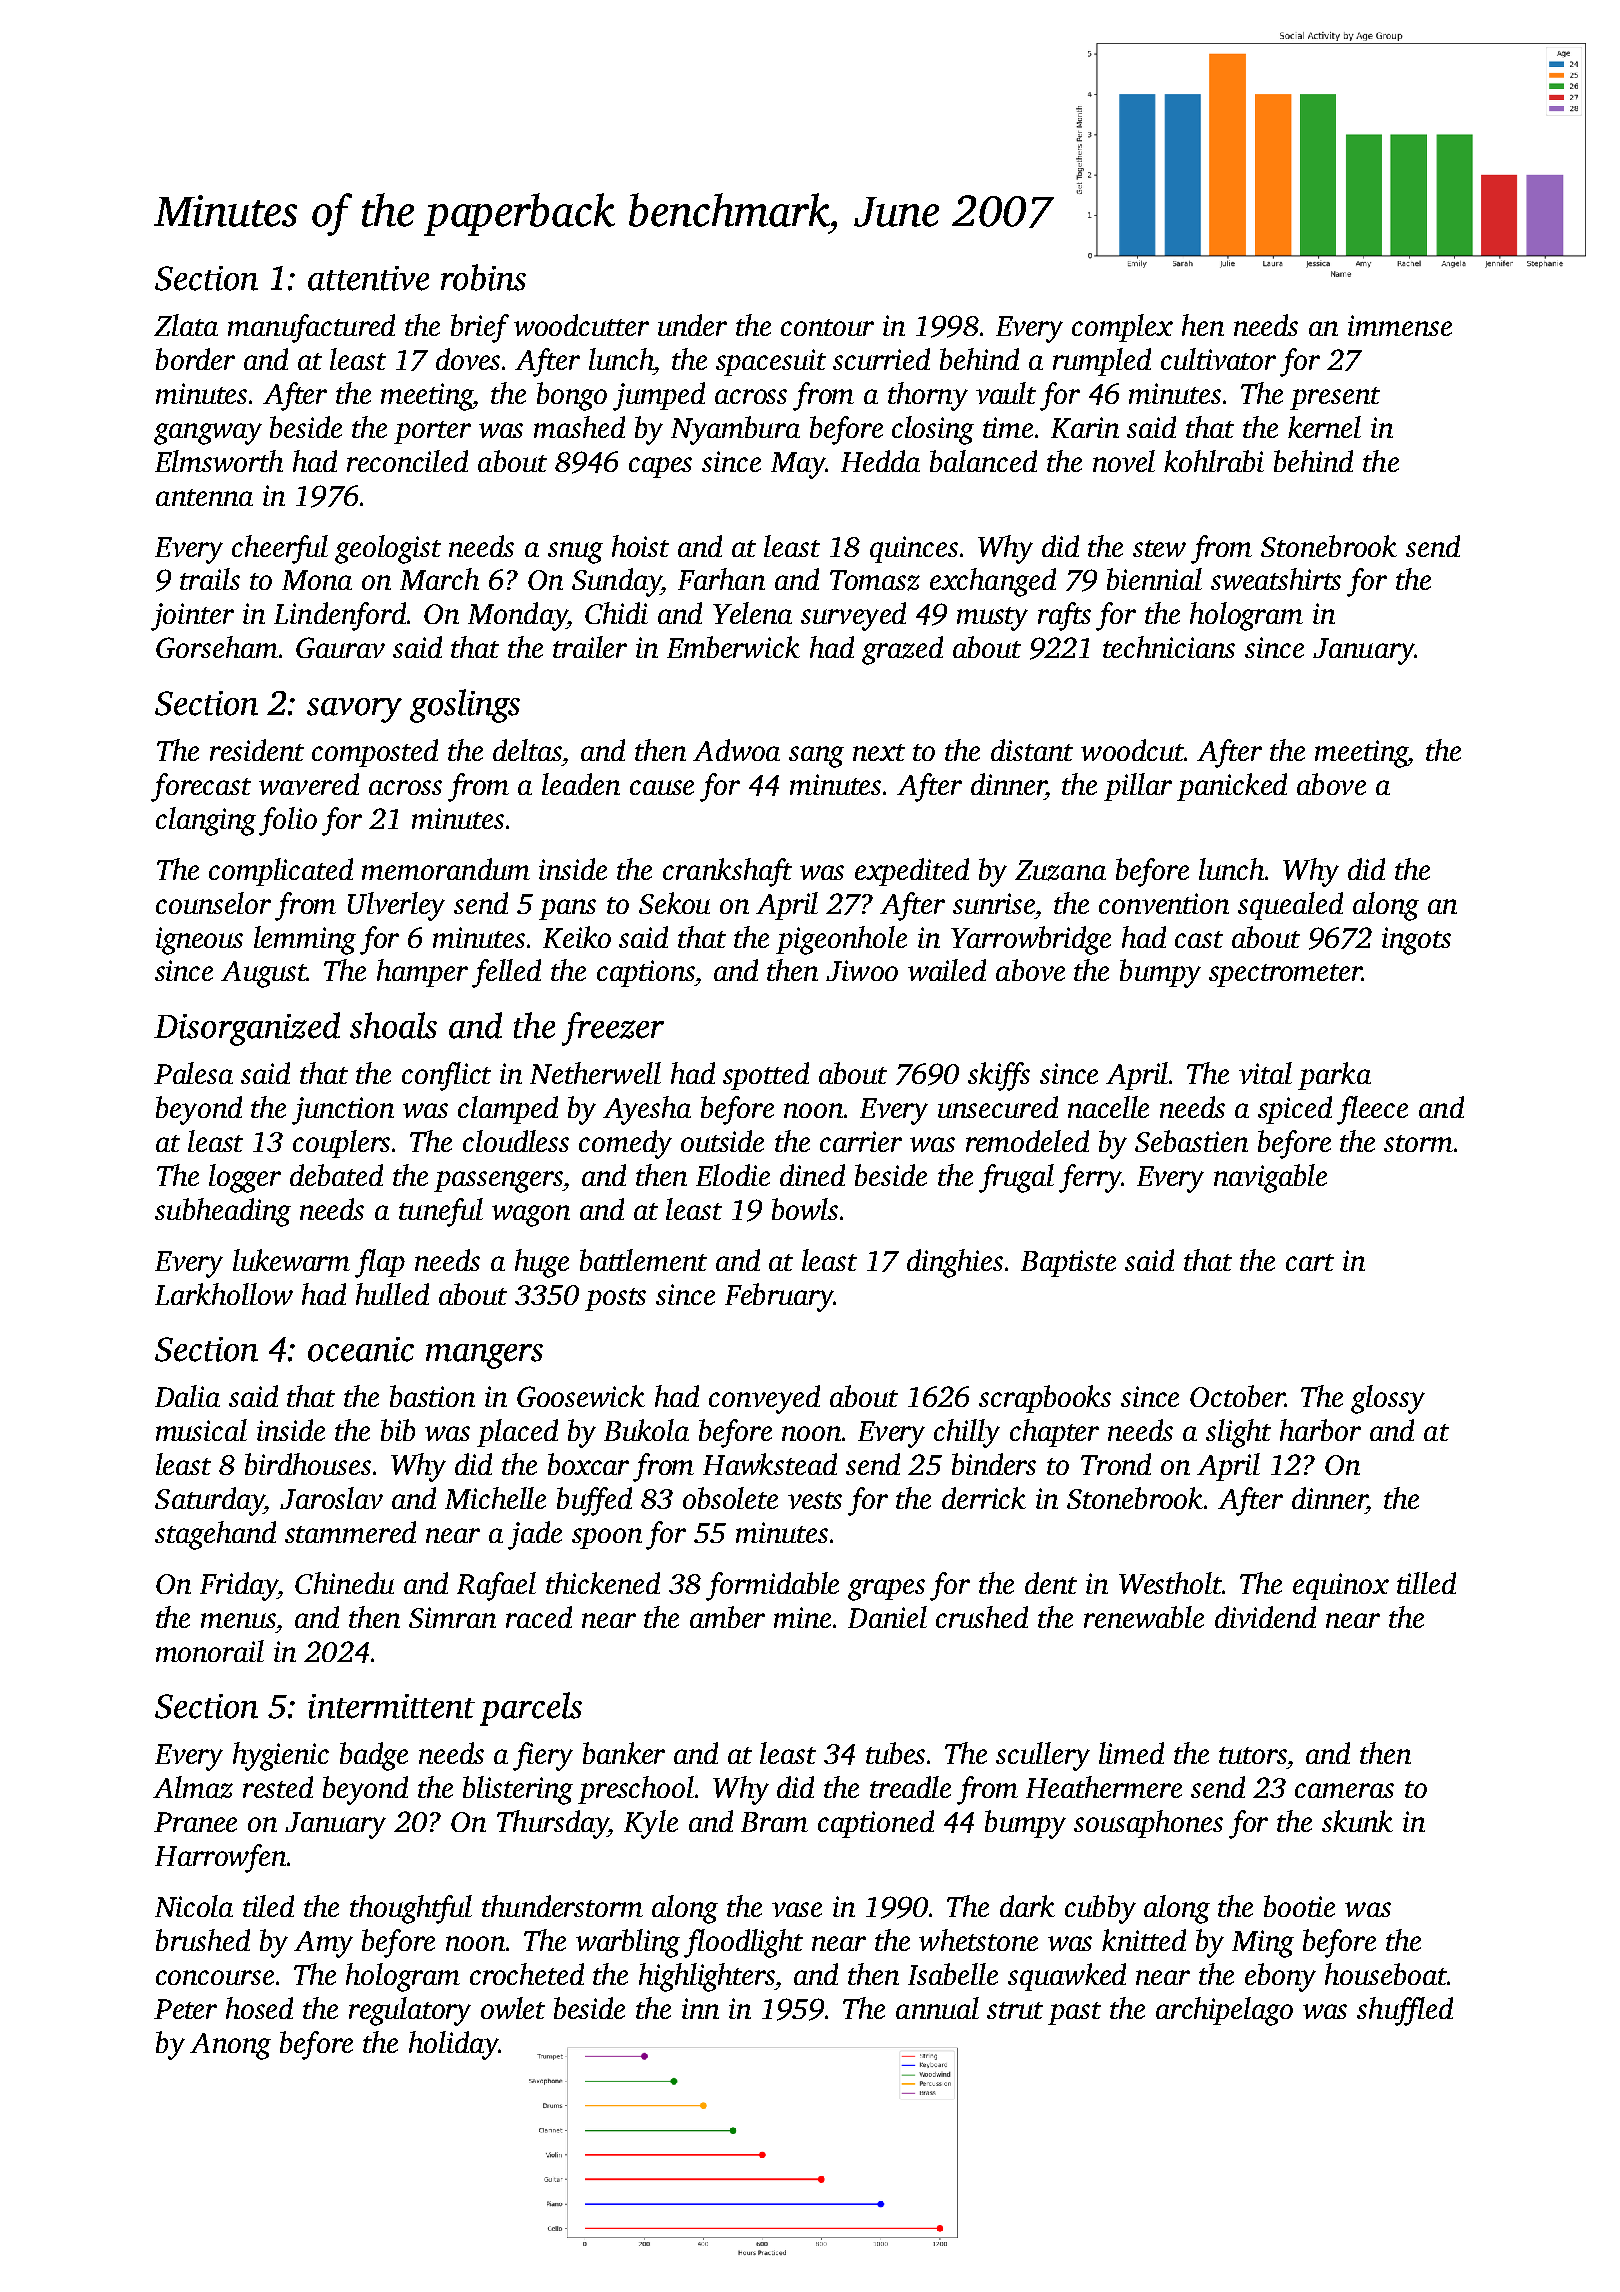  Describe the element at coordinates (206, 821) in the screenshot. I see `clanging` at that location.
